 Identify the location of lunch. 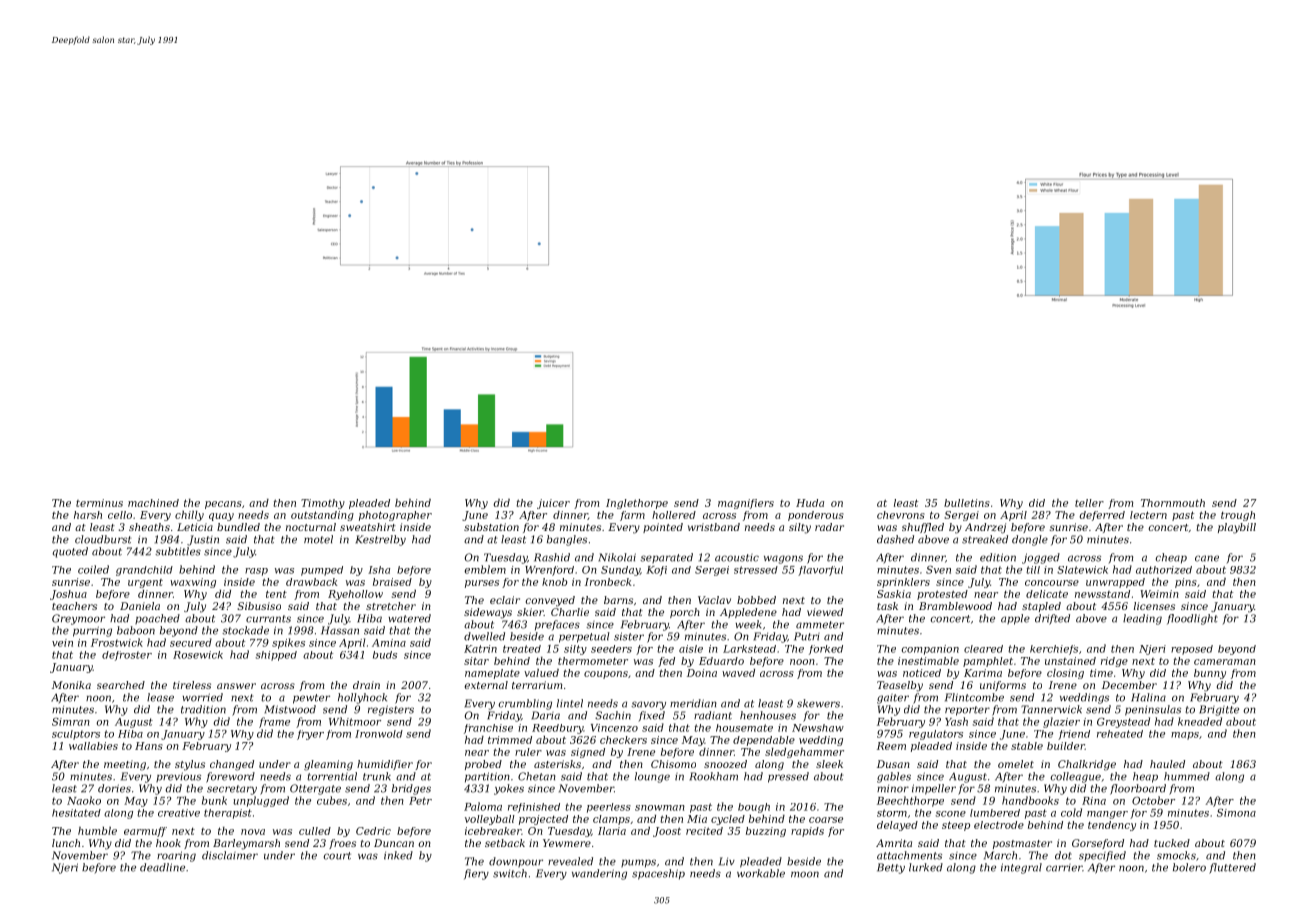
(66, 843).
